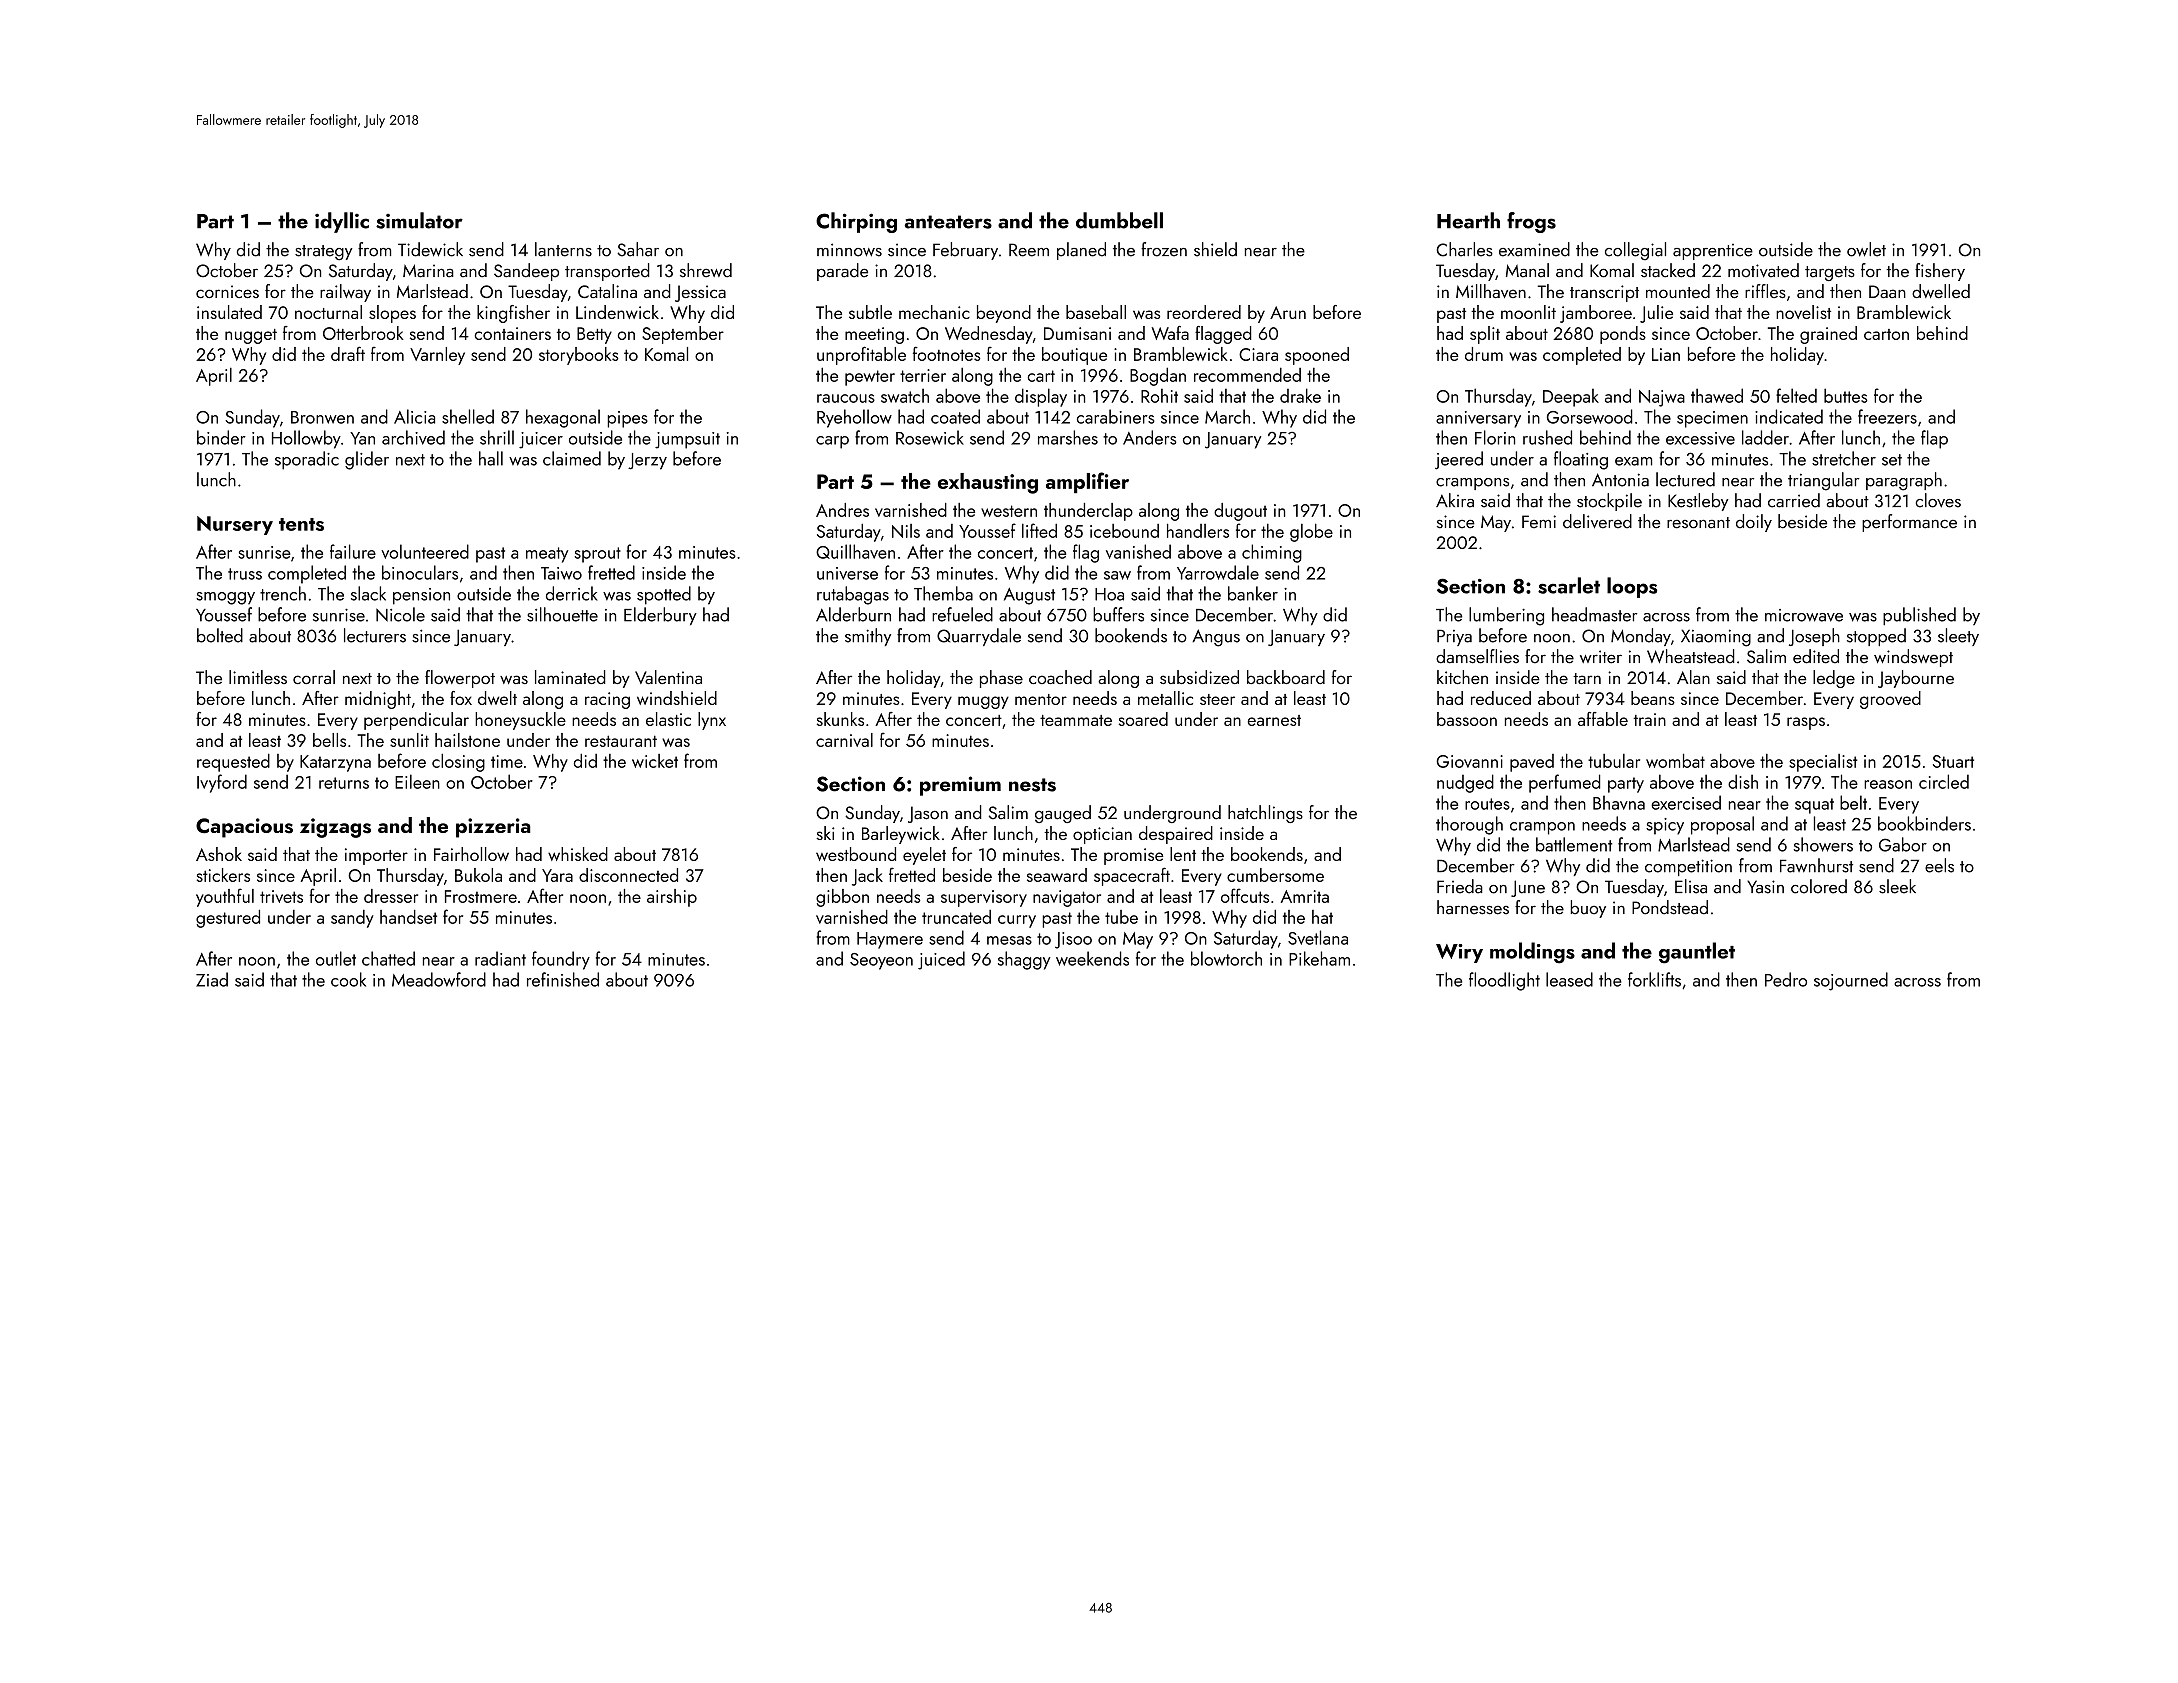  I want to click on Chirping, so click(856, 222).
